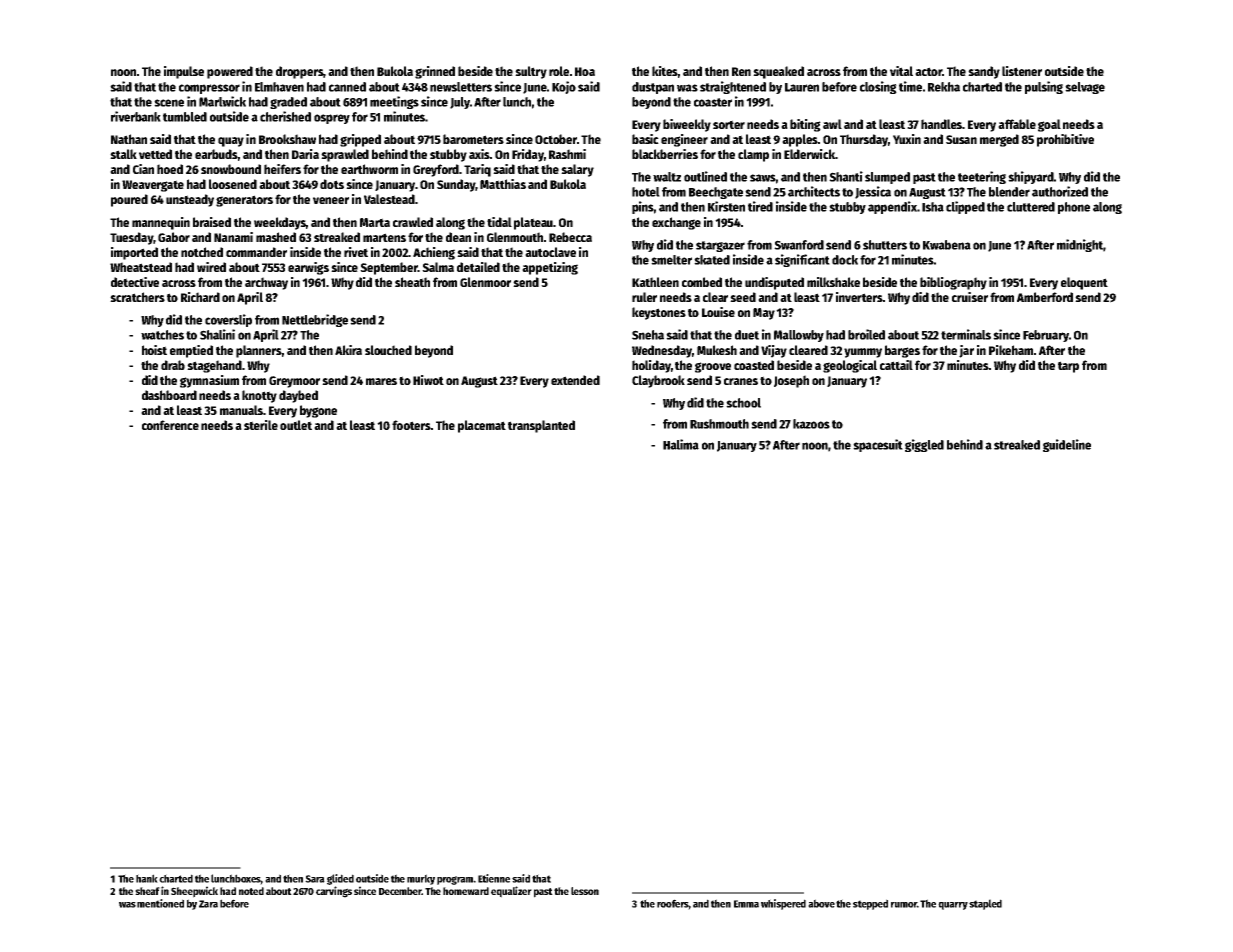 The image size is (1233, 952). What do you see at coordinates (334, 892) in the document?
I see `carvings` at bounding box center [334, 892].
